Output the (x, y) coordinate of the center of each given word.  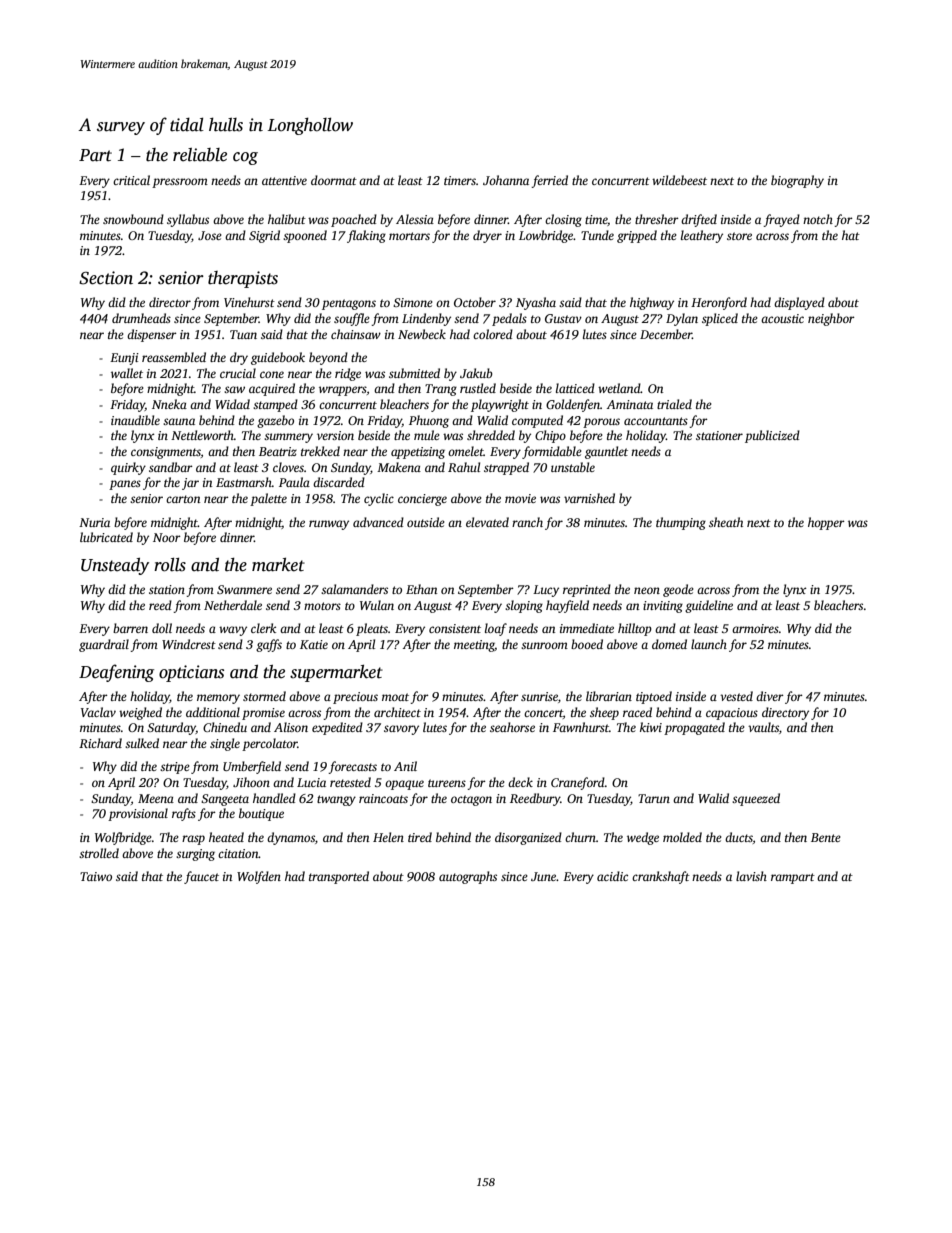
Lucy (546, 591)
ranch (527, 522)
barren (130, 628)
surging (195, 855)
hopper (826, 523)
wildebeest (679, 180)
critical (131, 180)
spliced (720, 319)
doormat (334, 180)
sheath (726, 522)
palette (268, 499)
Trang (441, 390)
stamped (275, 405)
